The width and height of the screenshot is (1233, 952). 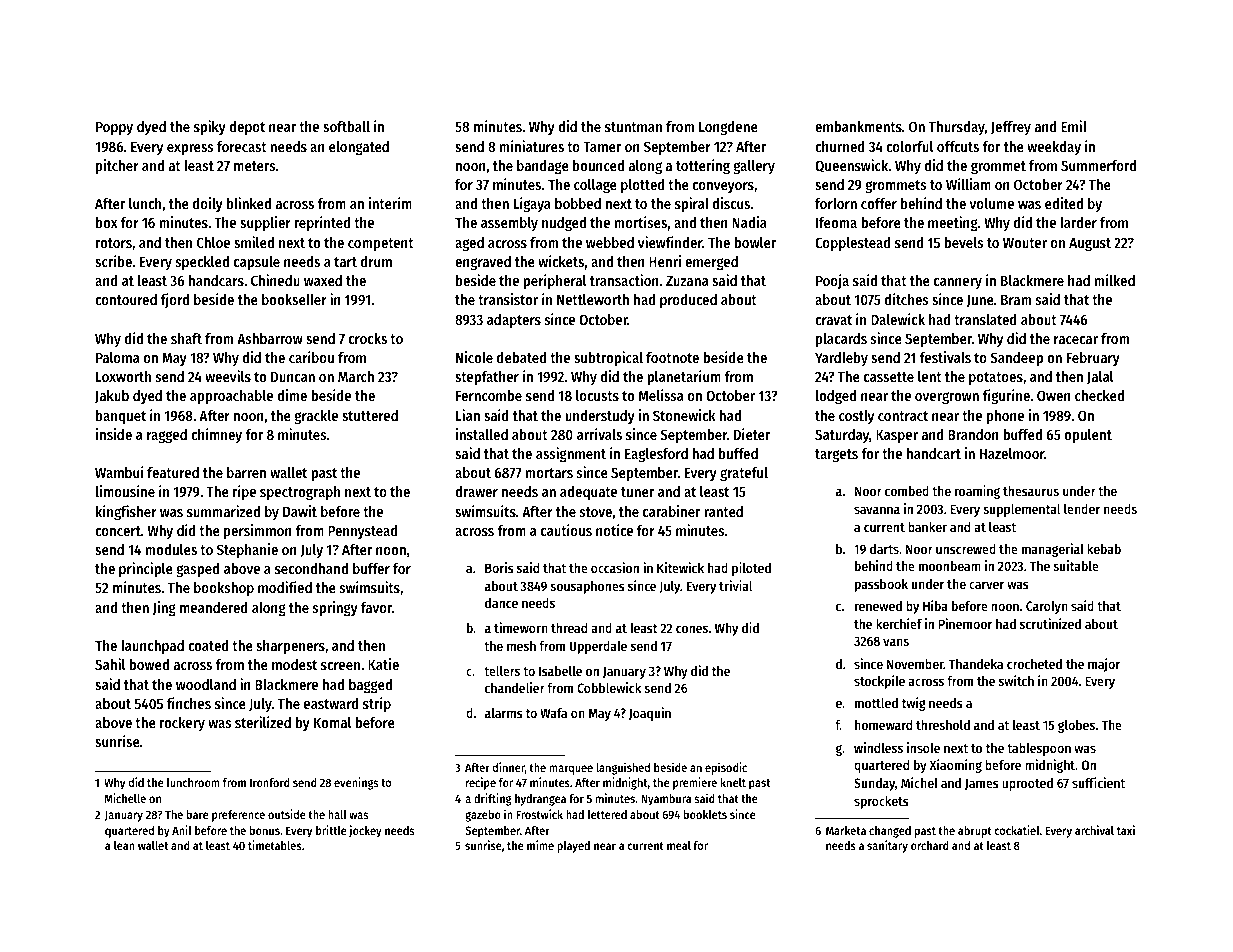 I want to click on rockery, so click(x=182, y=724).
